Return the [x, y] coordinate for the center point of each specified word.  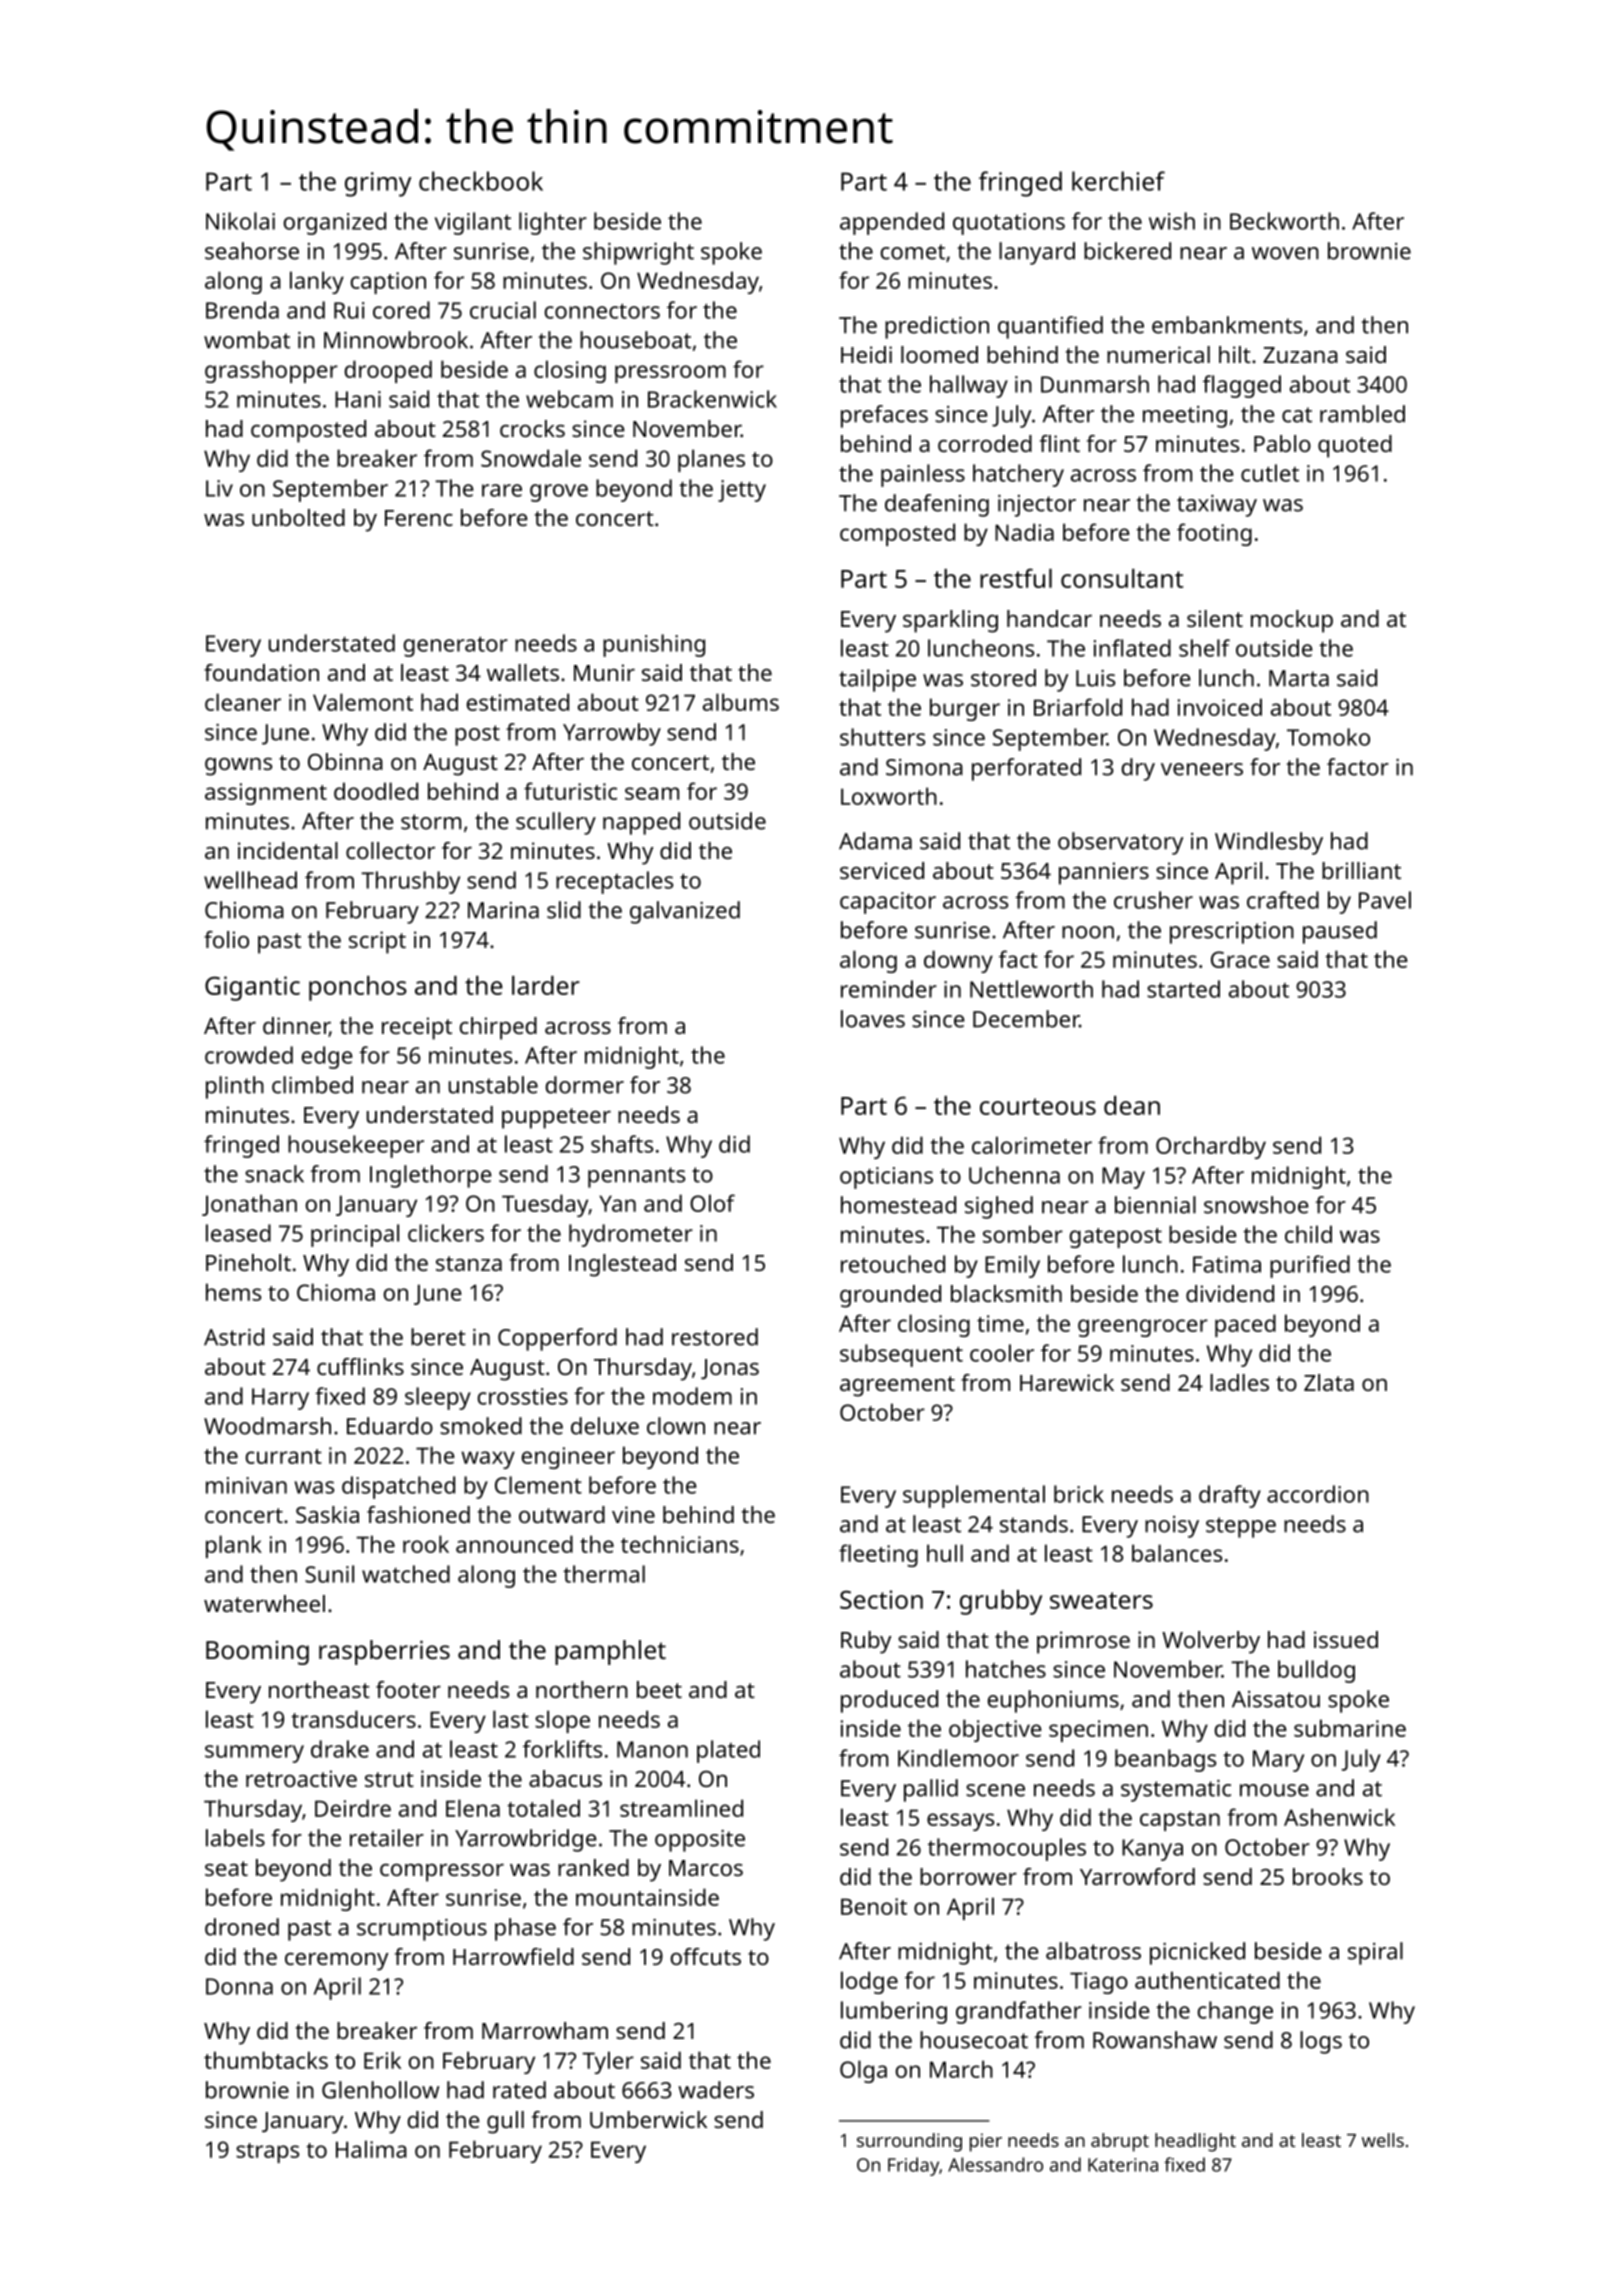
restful [1016, 578]
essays [960, 1822]
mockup [1292, 621]
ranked [593, 1867]
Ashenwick [1339, 1817]
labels [235, 1838]
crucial [503, 310]
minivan [246, 1485]
